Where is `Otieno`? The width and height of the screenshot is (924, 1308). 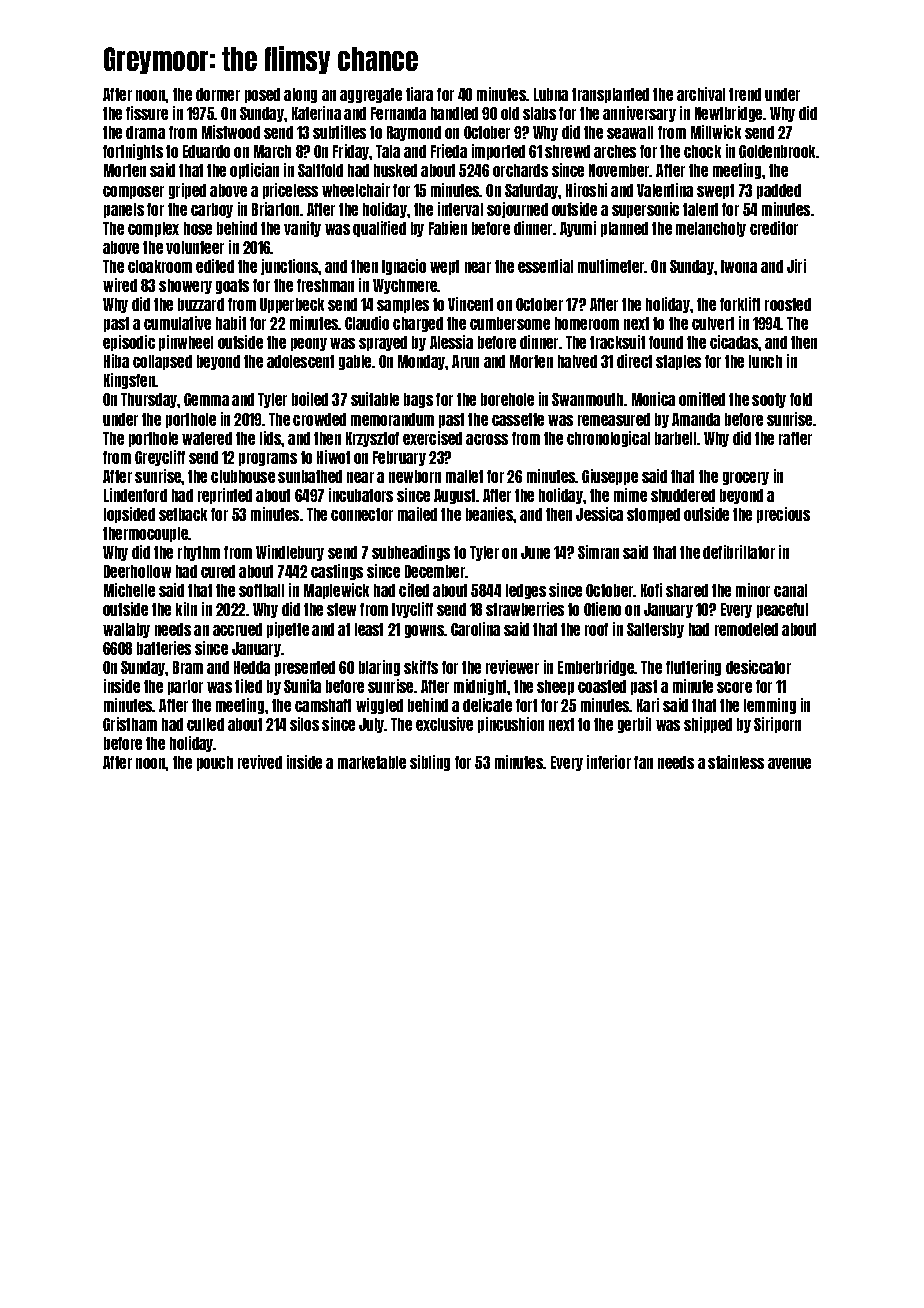
Otieno is located at coordinates (602, 609).
